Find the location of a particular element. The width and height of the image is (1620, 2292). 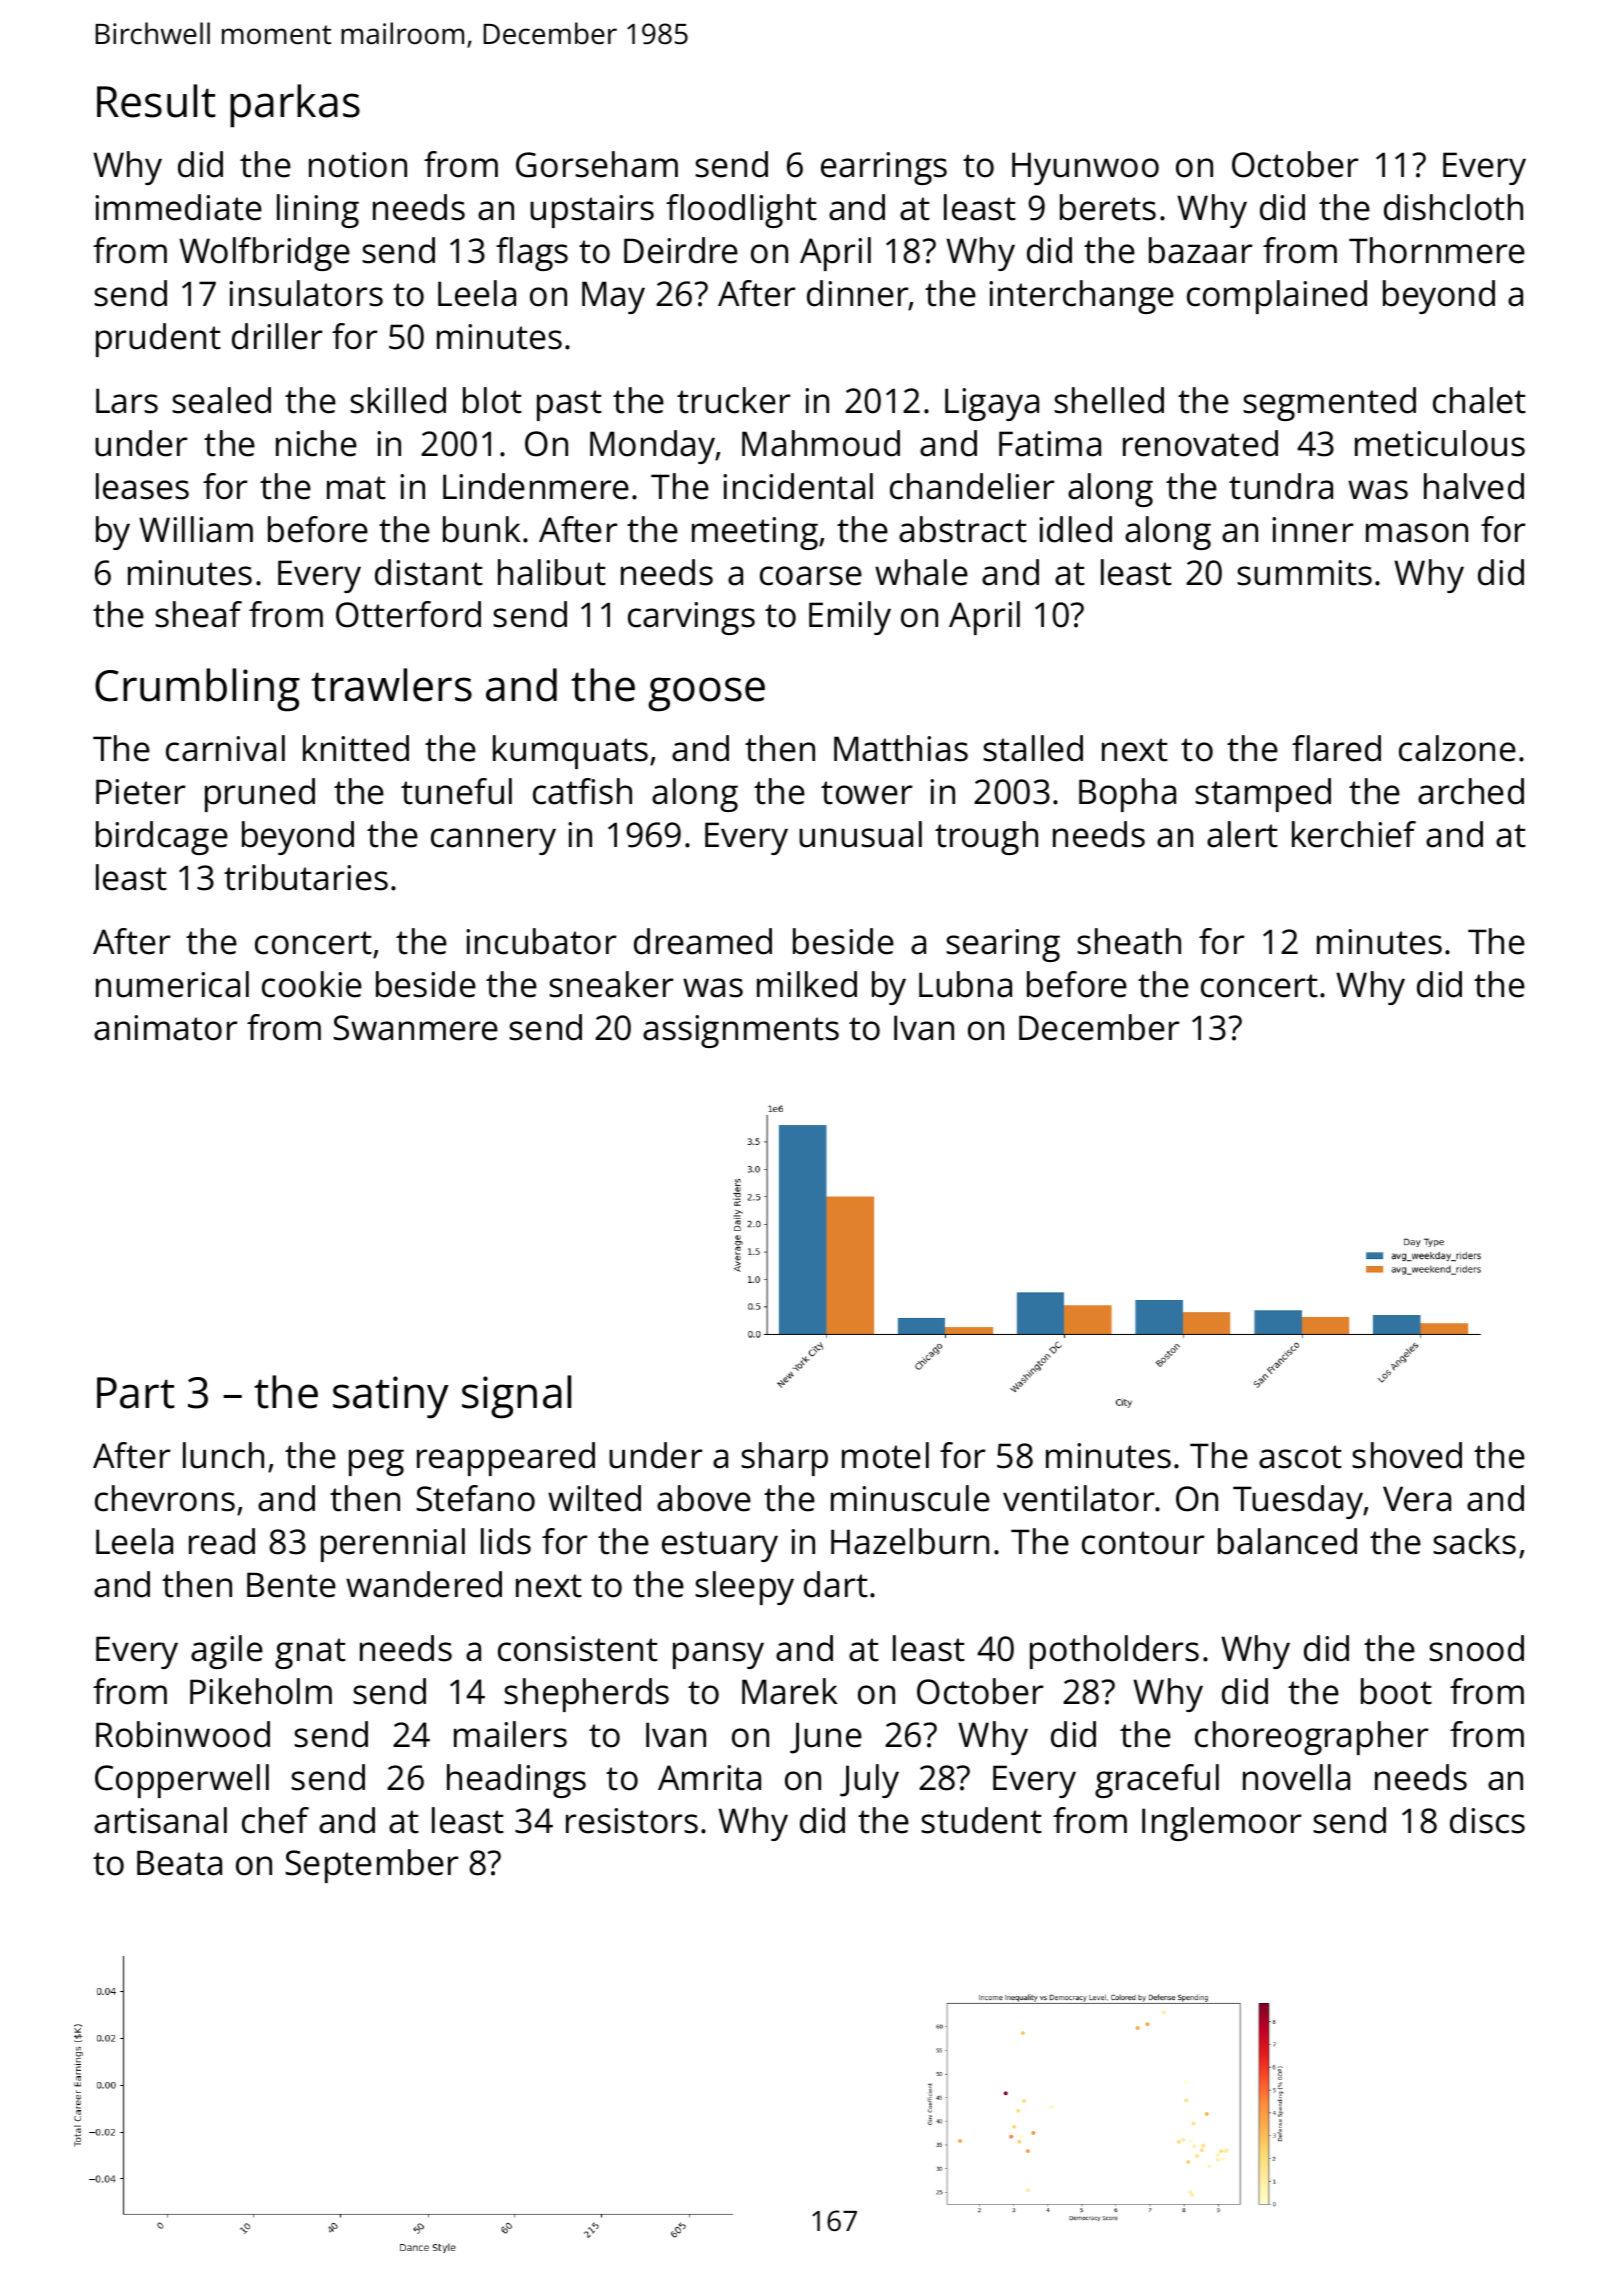

dart is located at coordinates (836, 1584).
